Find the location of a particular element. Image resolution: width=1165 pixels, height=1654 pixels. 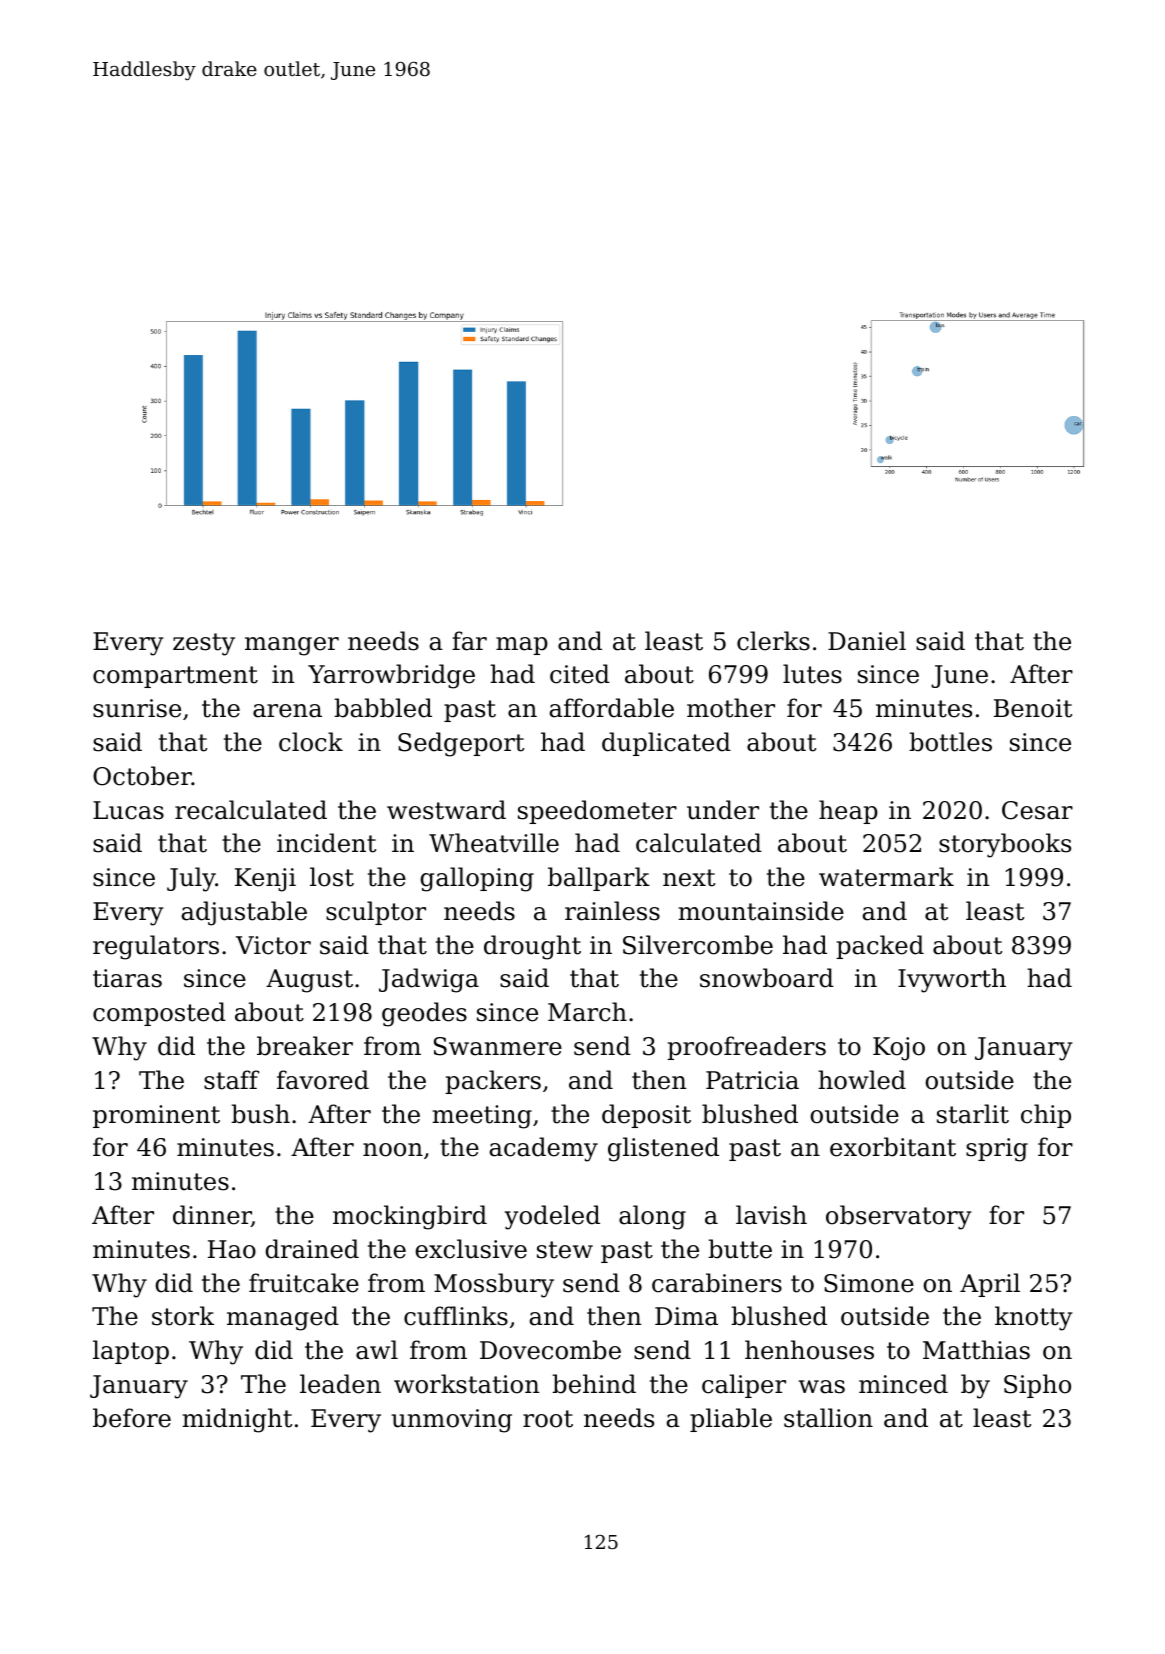

sunrise is located at coordinates (137, 708).
